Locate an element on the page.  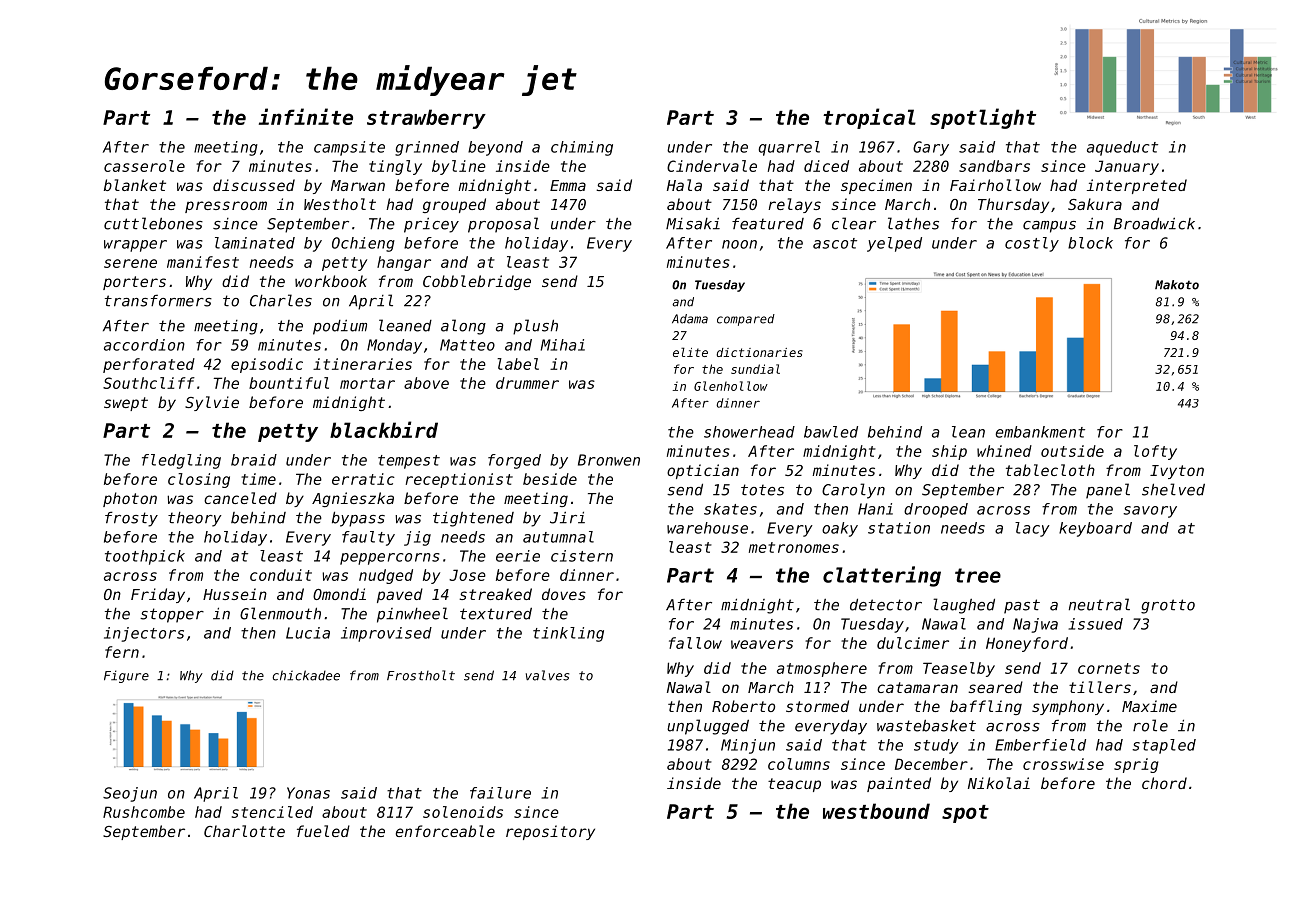
chickadee is located at coordinates (306, 675).
